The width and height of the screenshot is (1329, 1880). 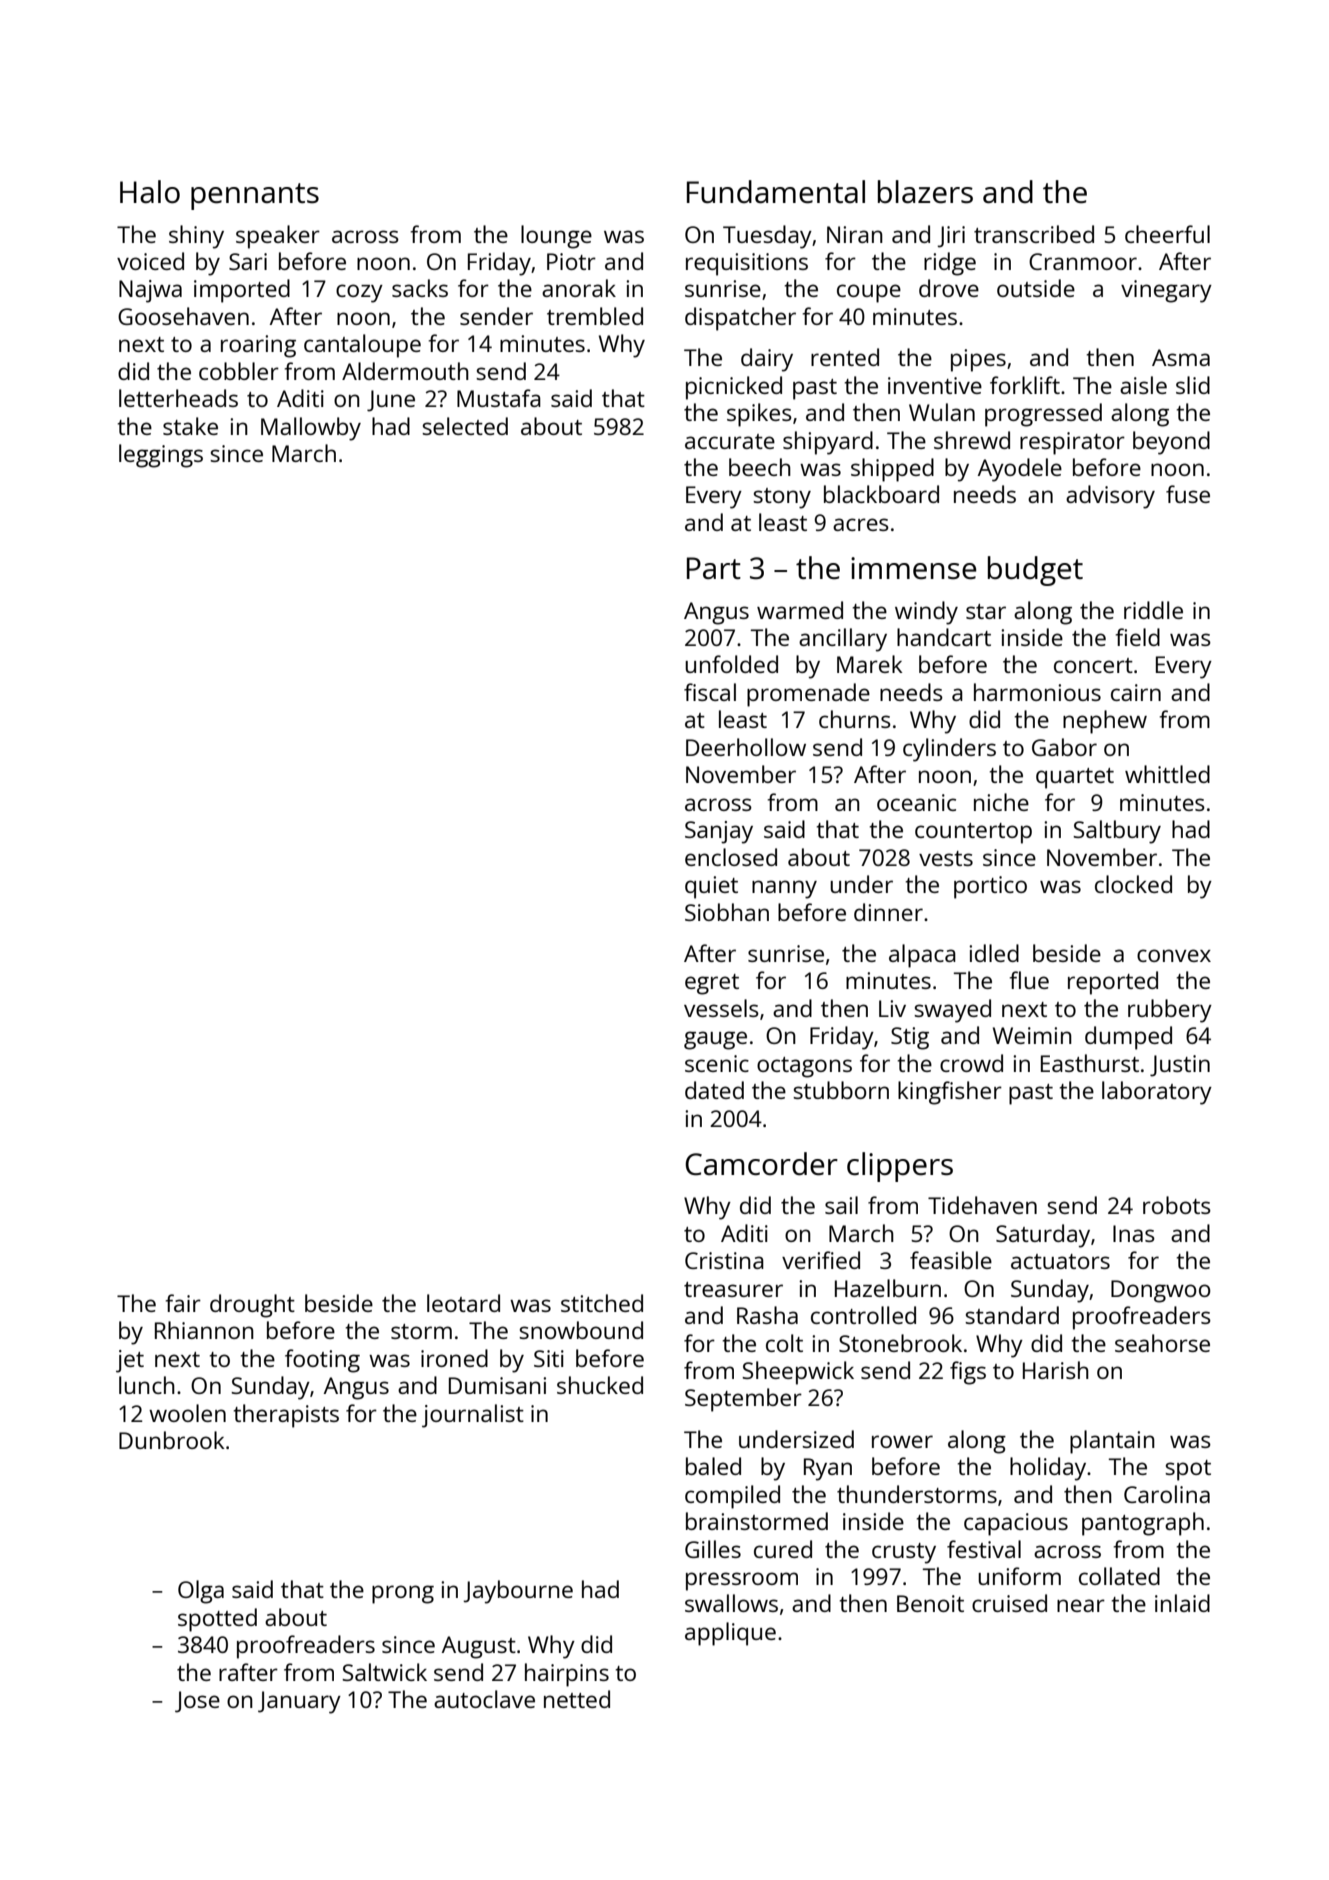 What do you see at coordinates (556, 237) in the screenshot?
I see `lounge` at bounding box center [556, 237].
